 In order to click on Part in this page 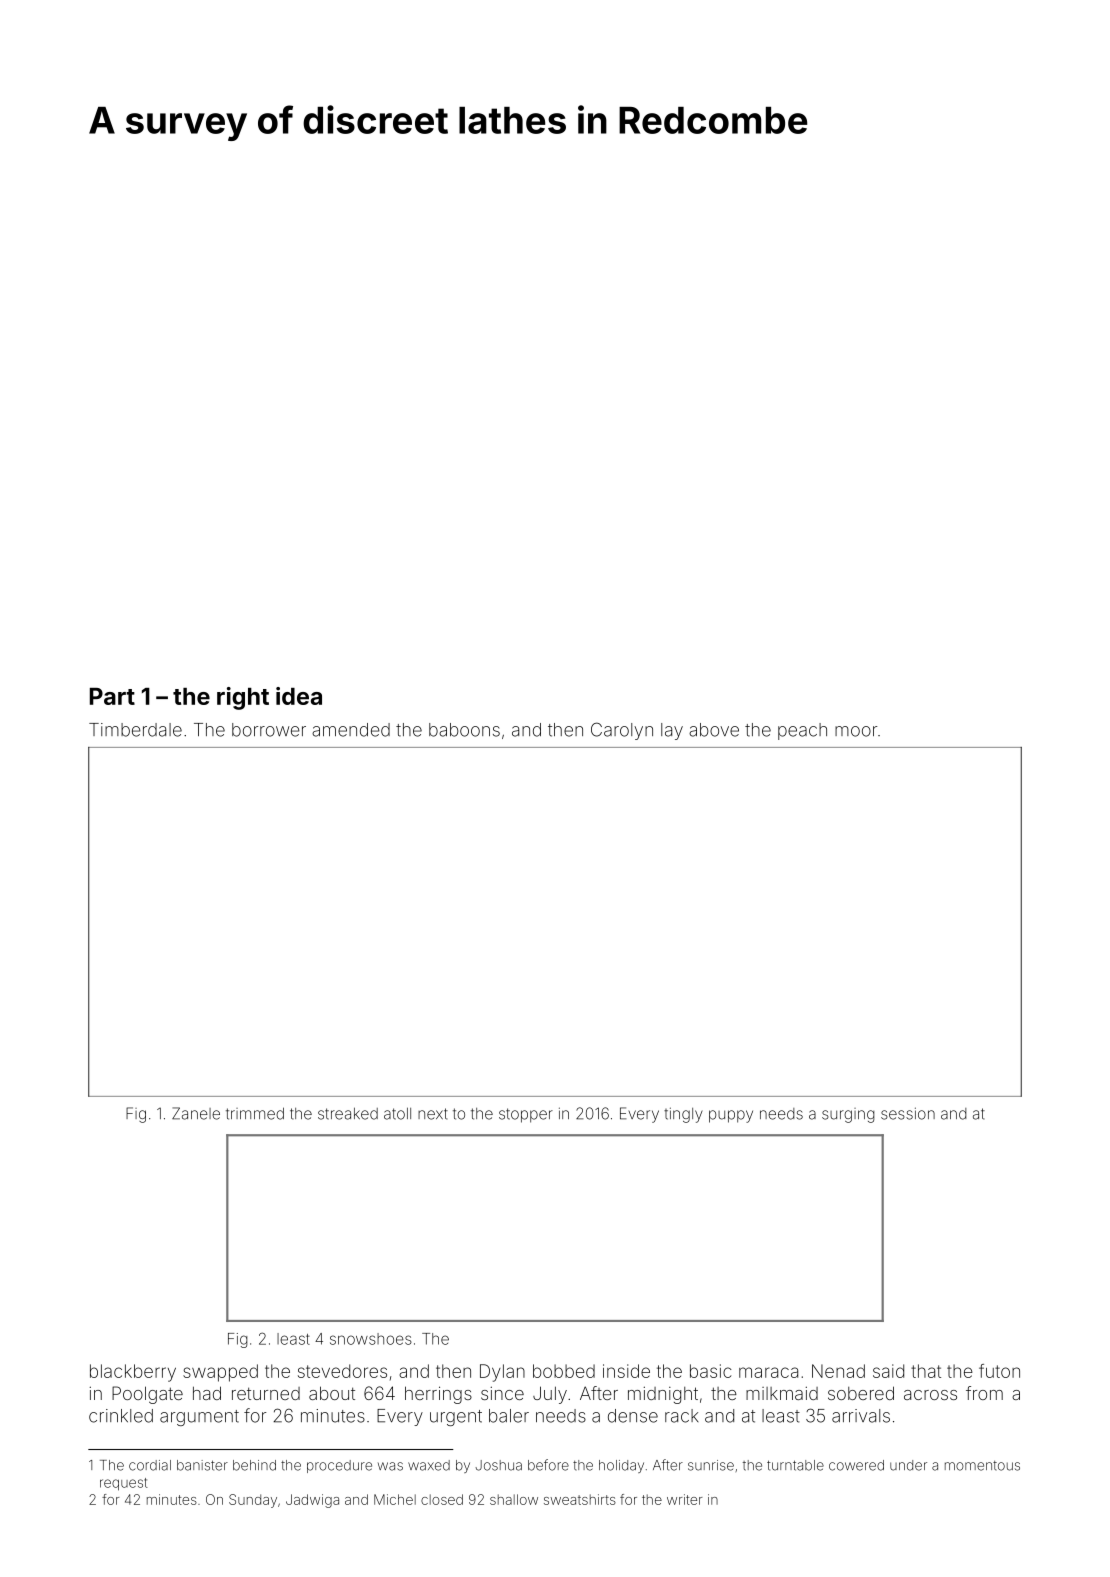, I will do `click(112, 696)`.
